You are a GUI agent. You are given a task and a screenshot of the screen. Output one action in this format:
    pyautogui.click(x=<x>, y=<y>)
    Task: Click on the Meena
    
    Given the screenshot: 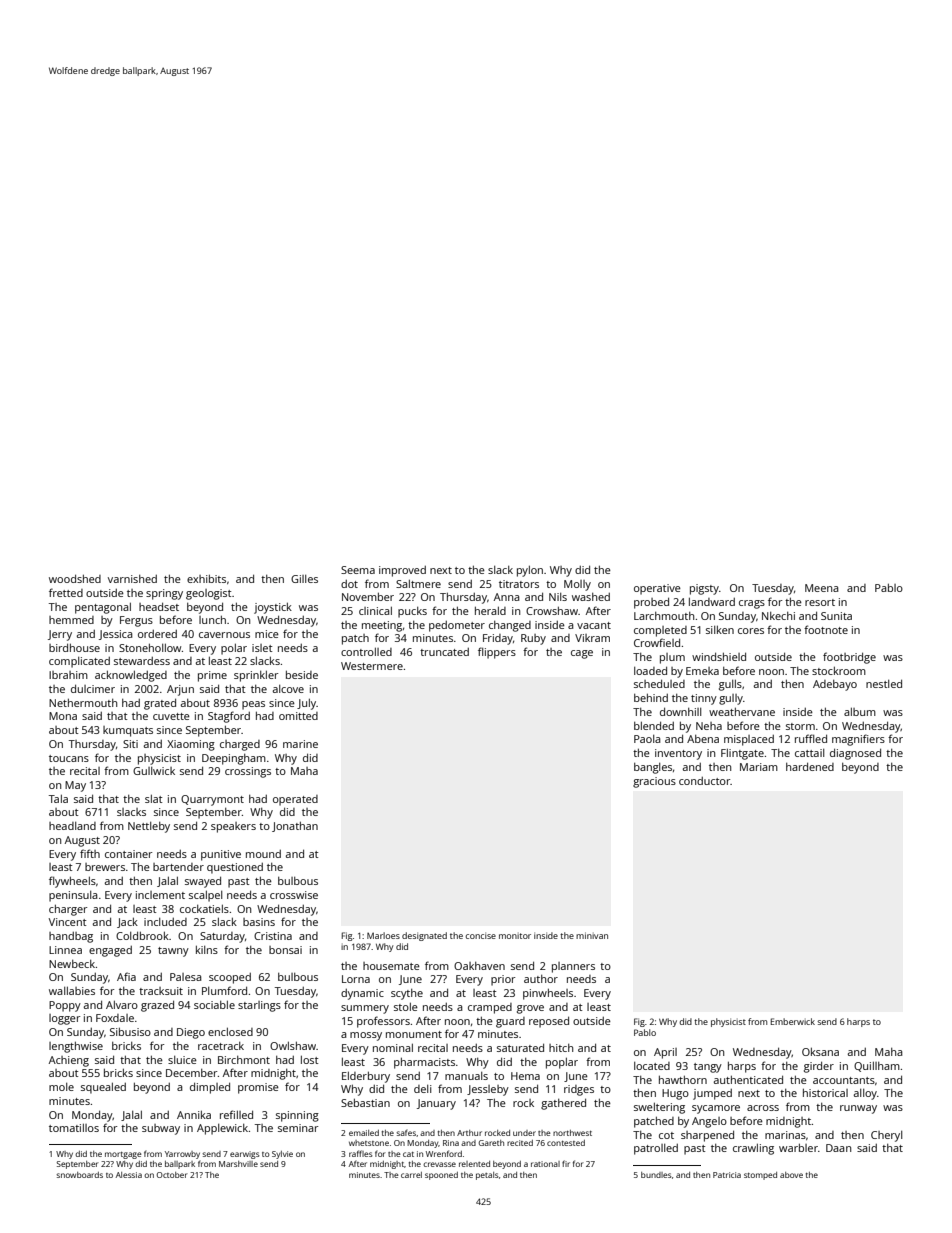 What is the action you would take?
    pyautogui.click(x=822, y=588)
